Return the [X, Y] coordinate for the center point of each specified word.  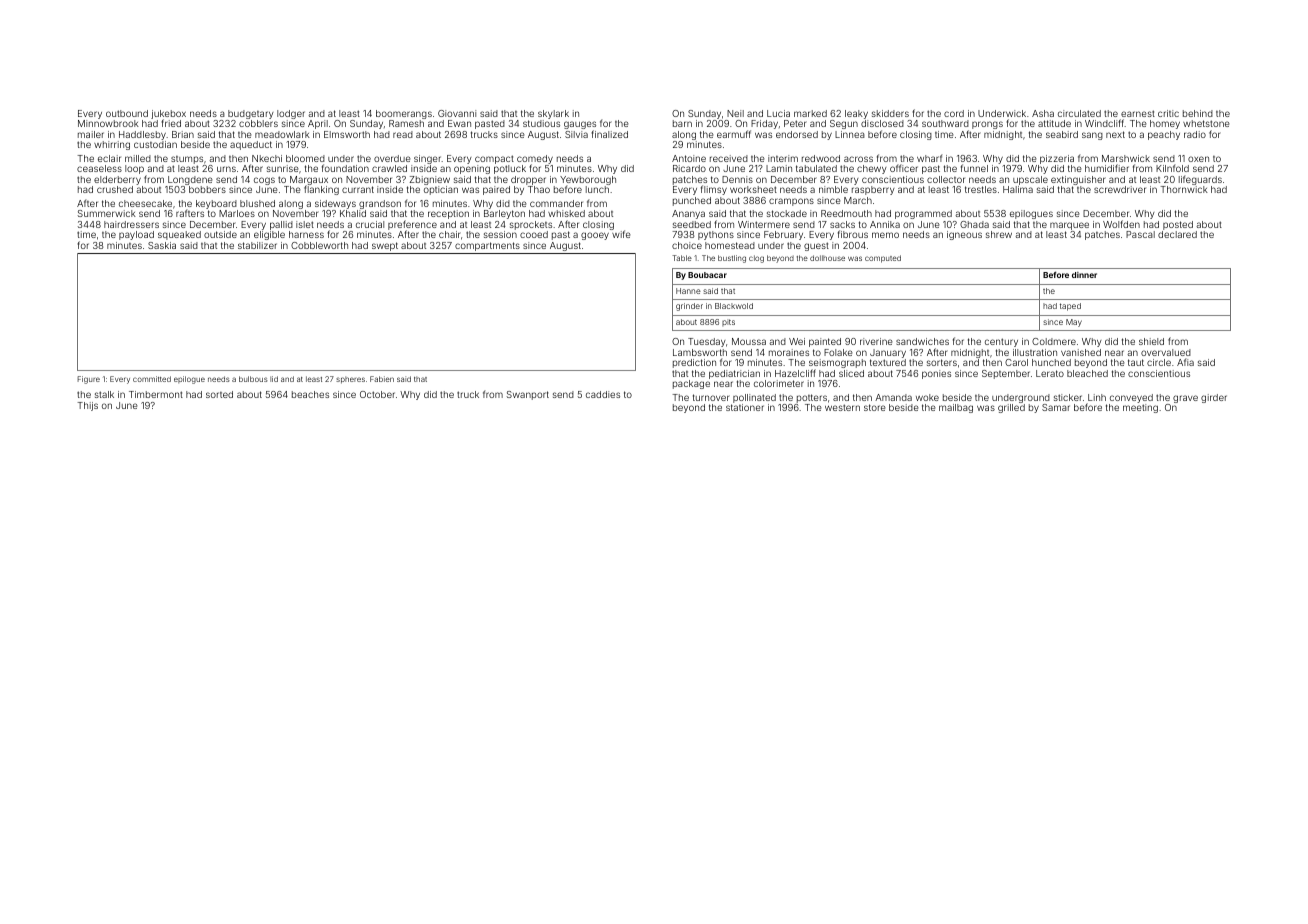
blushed [257, 203]
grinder [689, 307]
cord [954, 113]
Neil [735, 113]
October [377, 394]
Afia [1185, 362]
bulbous [253, 379]
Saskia [162, 245]
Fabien [382, 379]
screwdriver [1120, 189]
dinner [1084, 275]
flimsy [714, 190]
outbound [127, 113]
